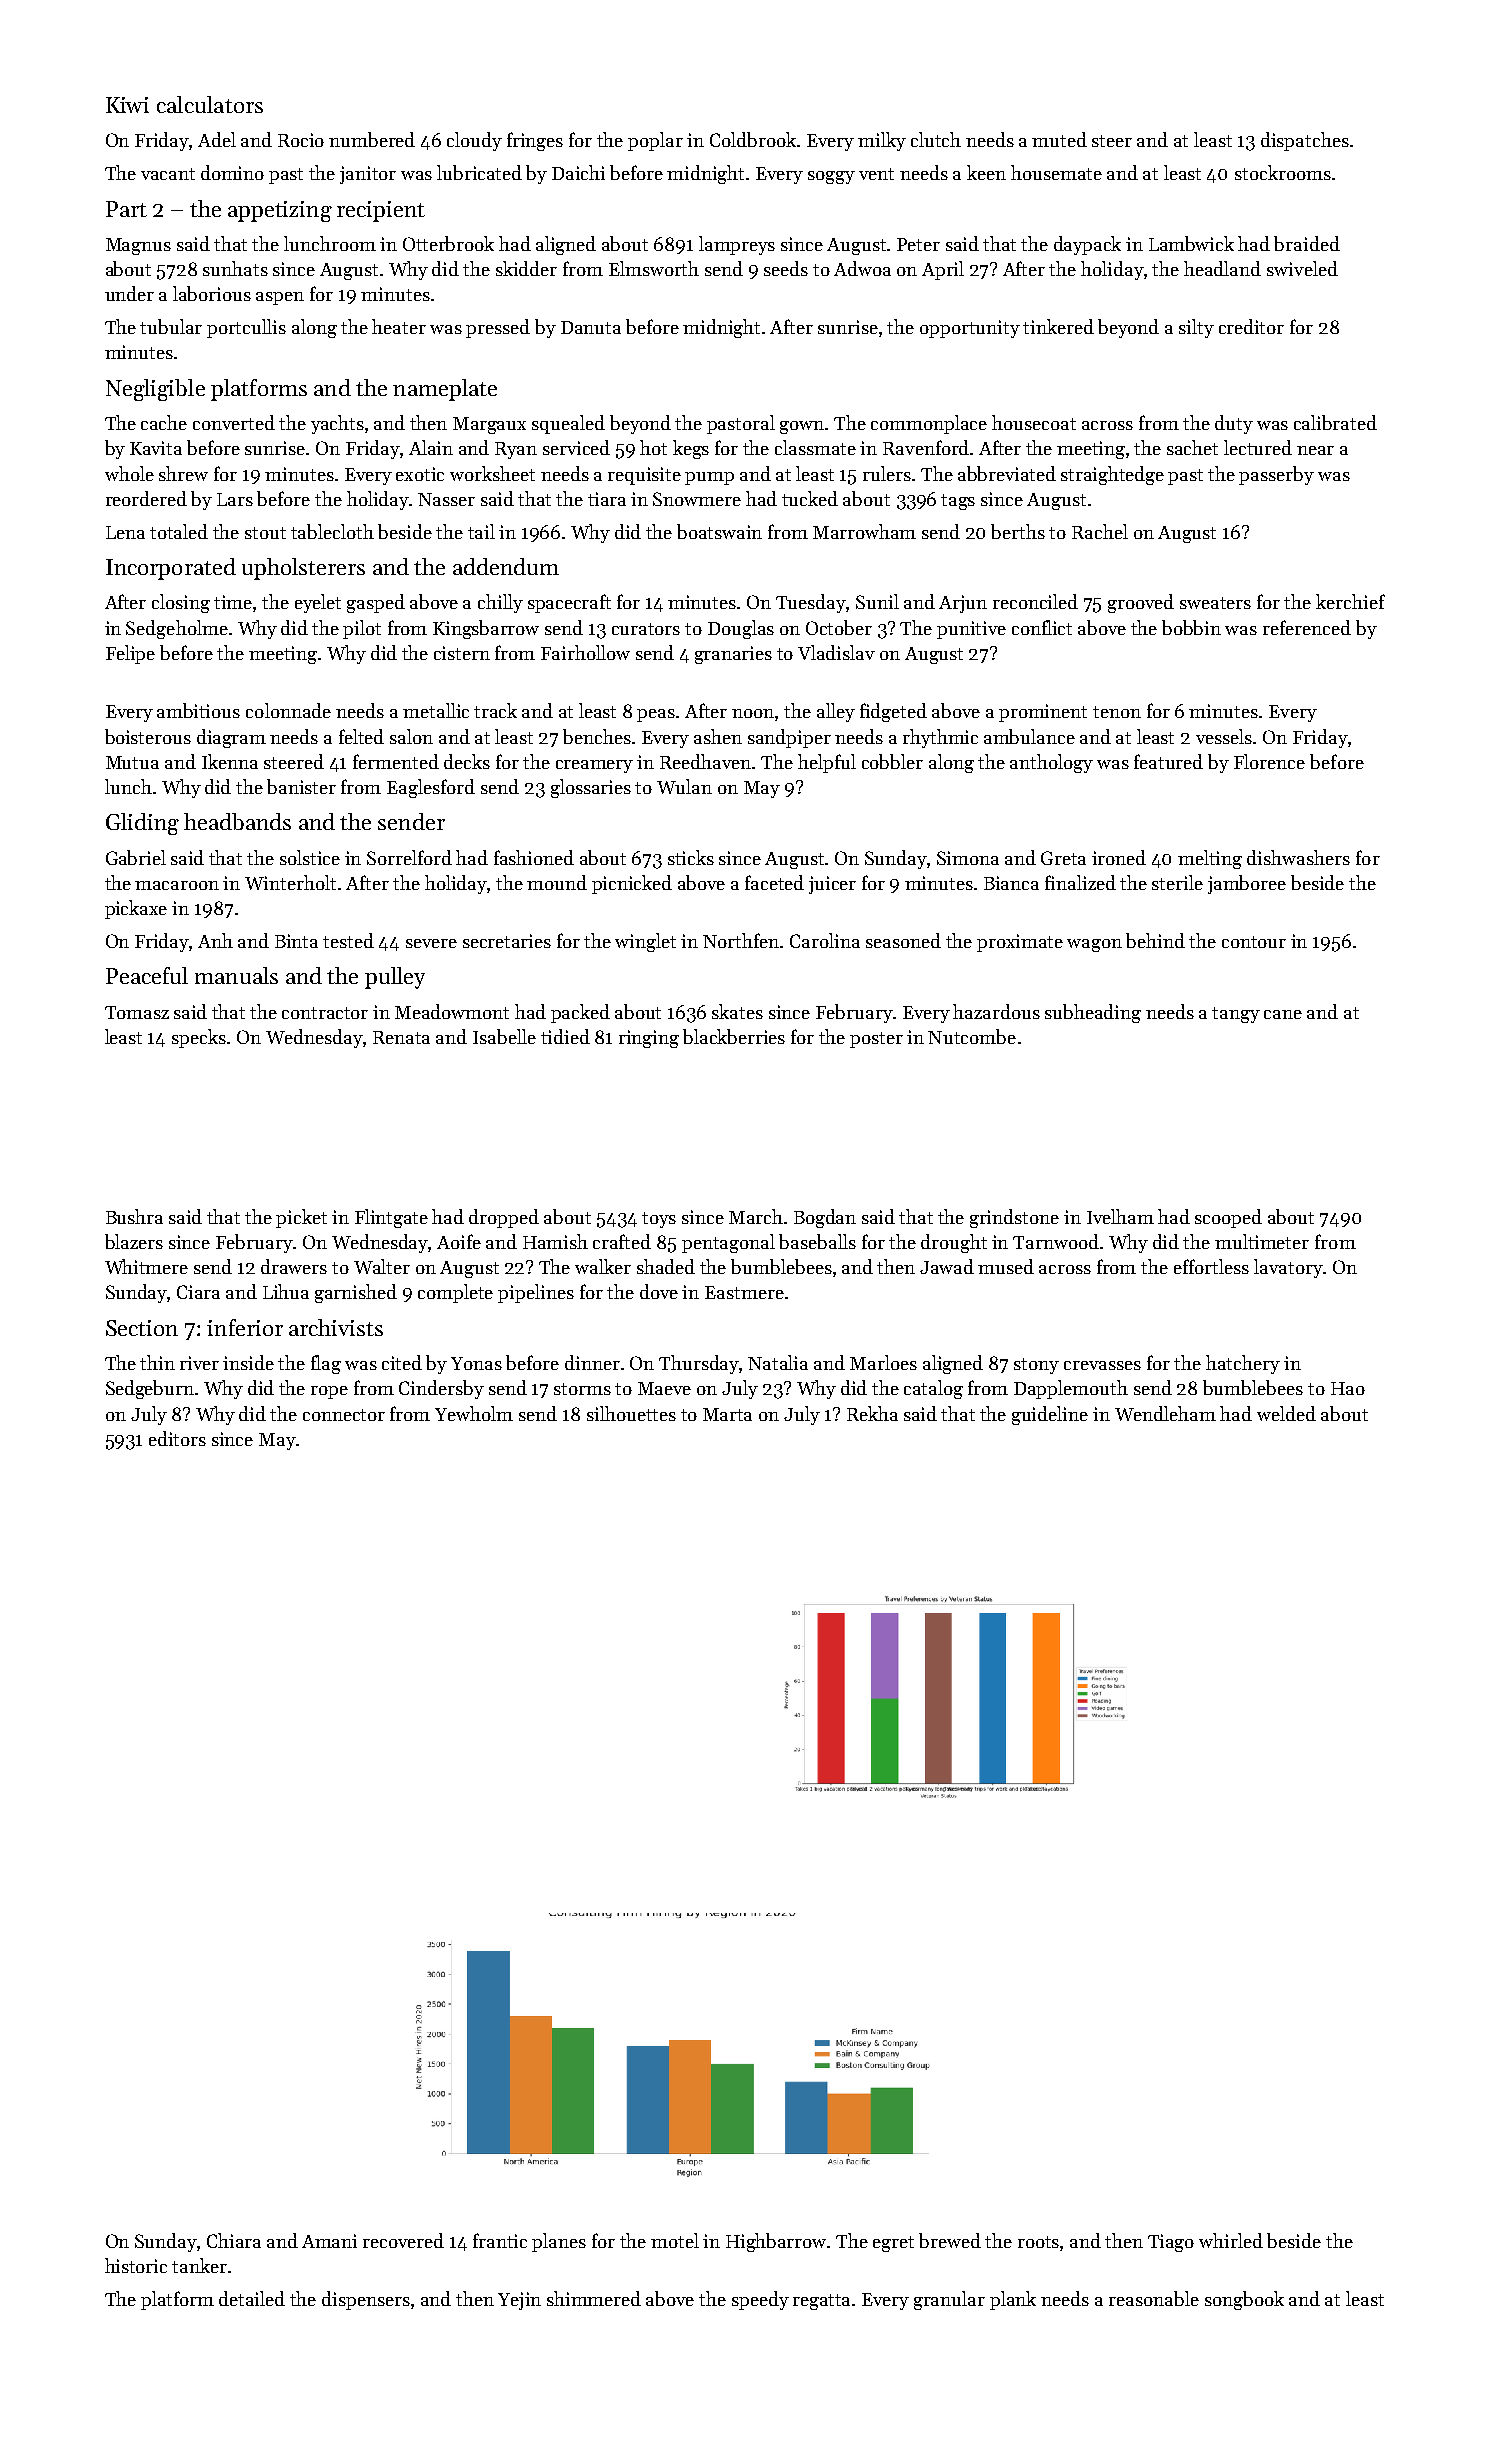  I want to click on faceted, so click(774, 882).
